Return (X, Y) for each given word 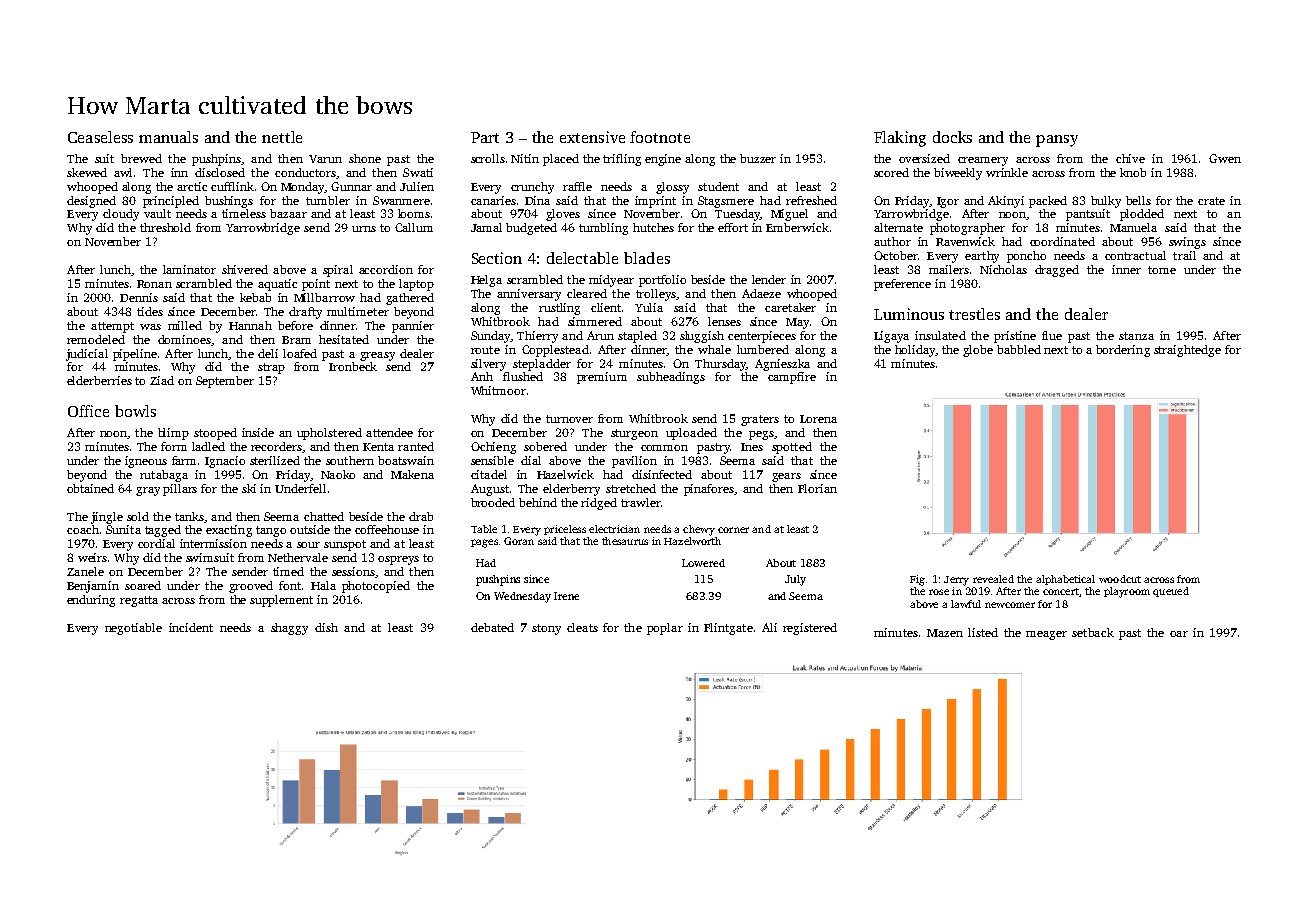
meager (1046, 635)
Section (497, 258)
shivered (245, 269)
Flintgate (728, 629)
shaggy (289, 629)
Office (88, 411)
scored (891, 172)
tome (1162, 270)
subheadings (671, 378)
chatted (324, 516)
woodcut (1120, 579)
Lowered (703, 563)
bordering (1123, 351)
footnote (660, 137)
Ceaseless (100, 137)
